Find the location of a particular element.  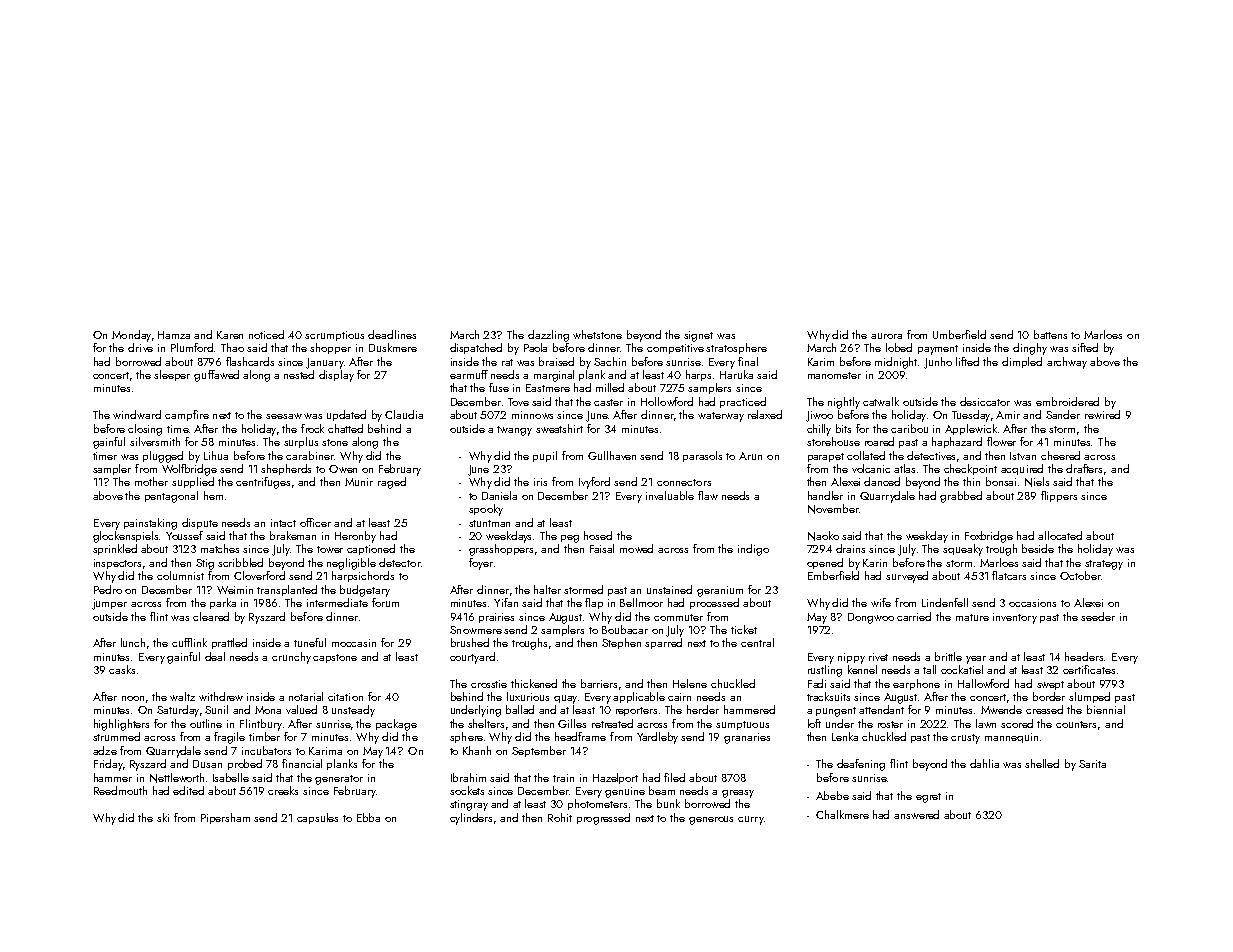

Sachin is located at coordinates (610, 361).
